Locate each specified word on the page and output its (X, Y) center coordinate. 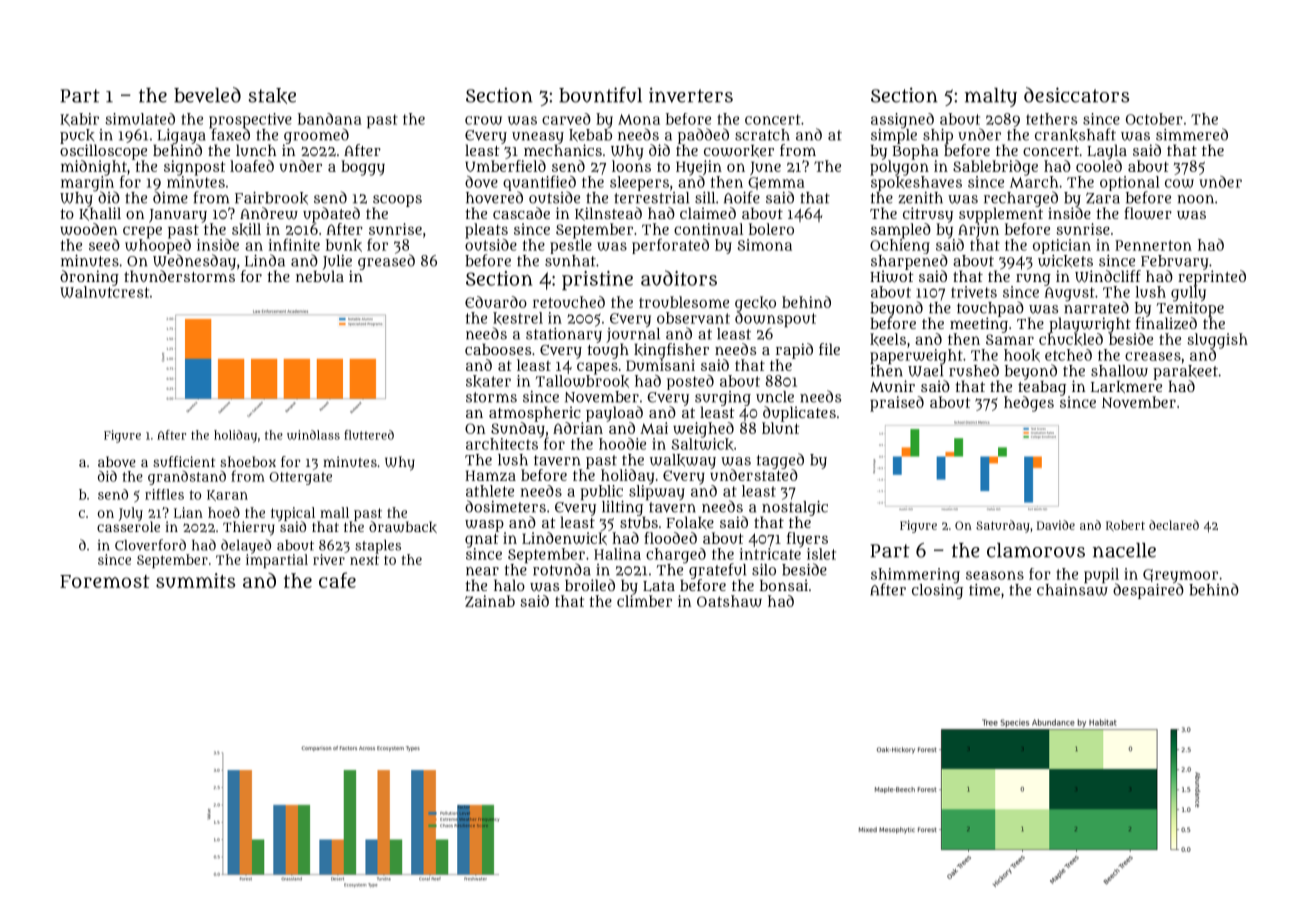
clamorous (1036, 550)
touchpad (990, 309)
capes (597, 368)
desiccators (1076, 95)
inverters (691, 95)
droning (89, 278)
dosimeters (505, 506)
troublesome (684, 302)
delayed (246, 546)
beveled (207, 95)
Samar (1010, 339)
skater (488, 381)
